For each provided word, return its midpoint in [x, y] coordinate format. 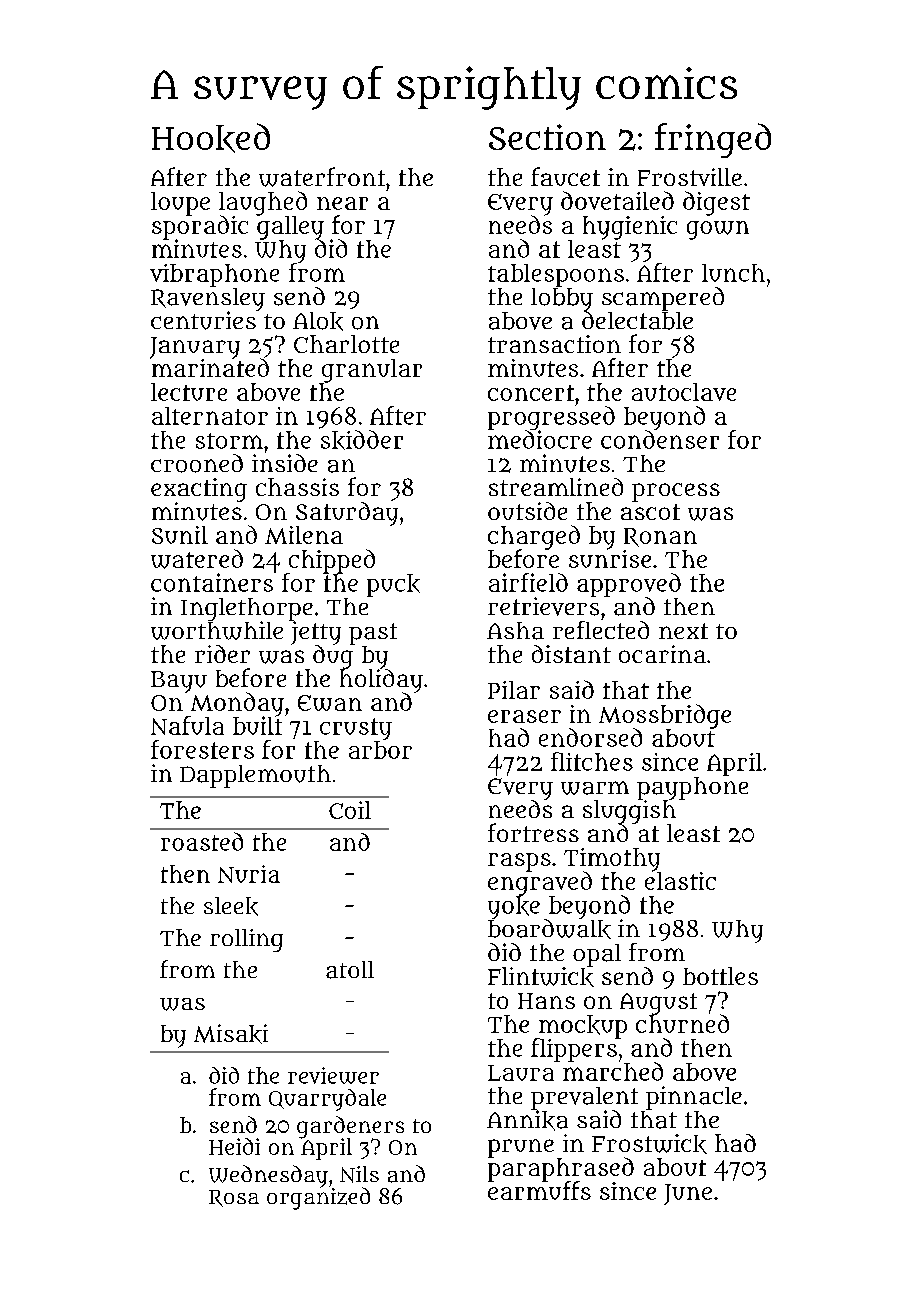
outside [527, 511]
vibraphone [214, 275]
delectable [637, 320]
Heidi [234, 1146]
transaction [554, 344]
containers [212, 582]
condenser [660, 439]
